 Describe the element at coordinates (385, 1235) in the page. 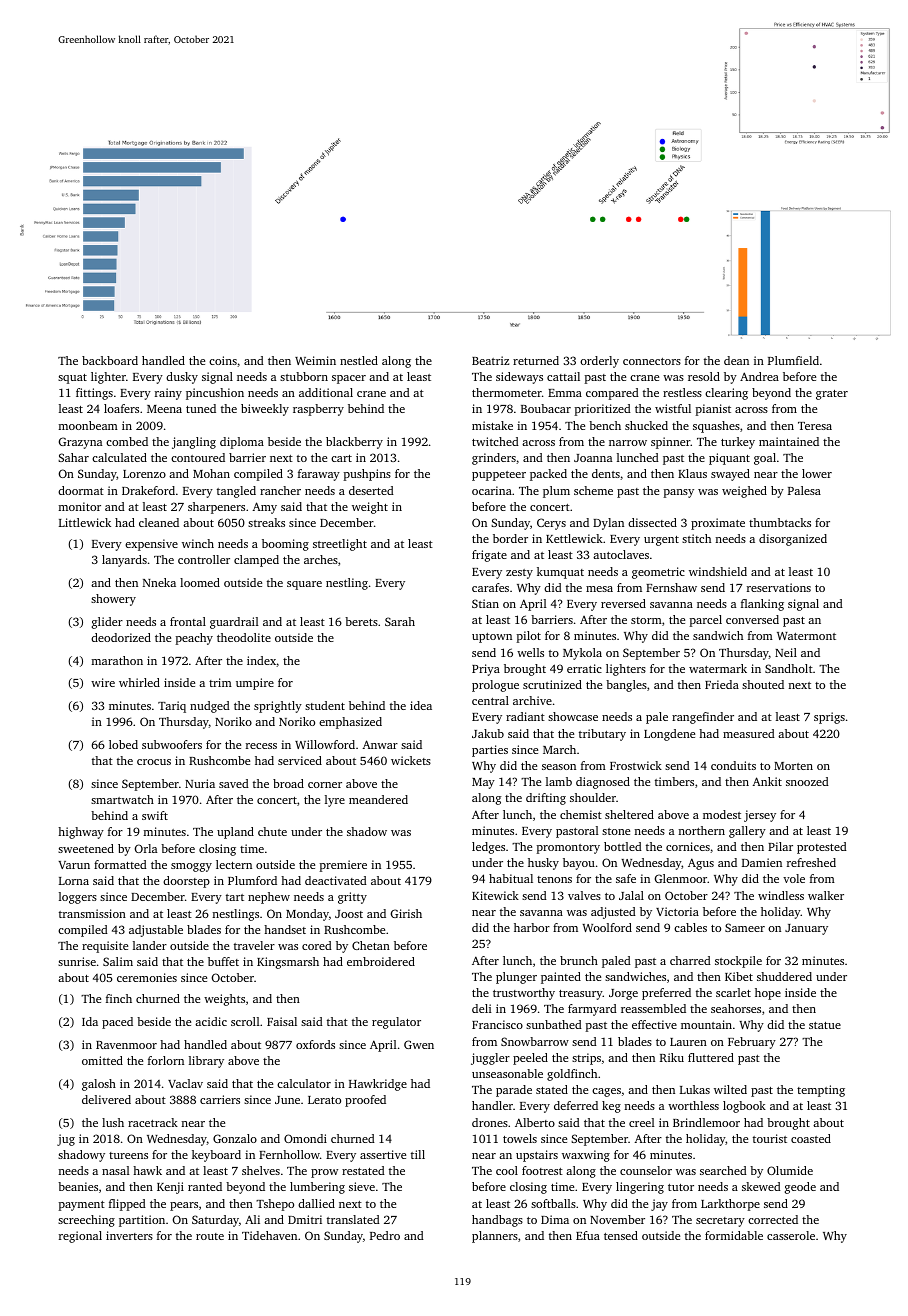

I see `Pedro` at that location.
